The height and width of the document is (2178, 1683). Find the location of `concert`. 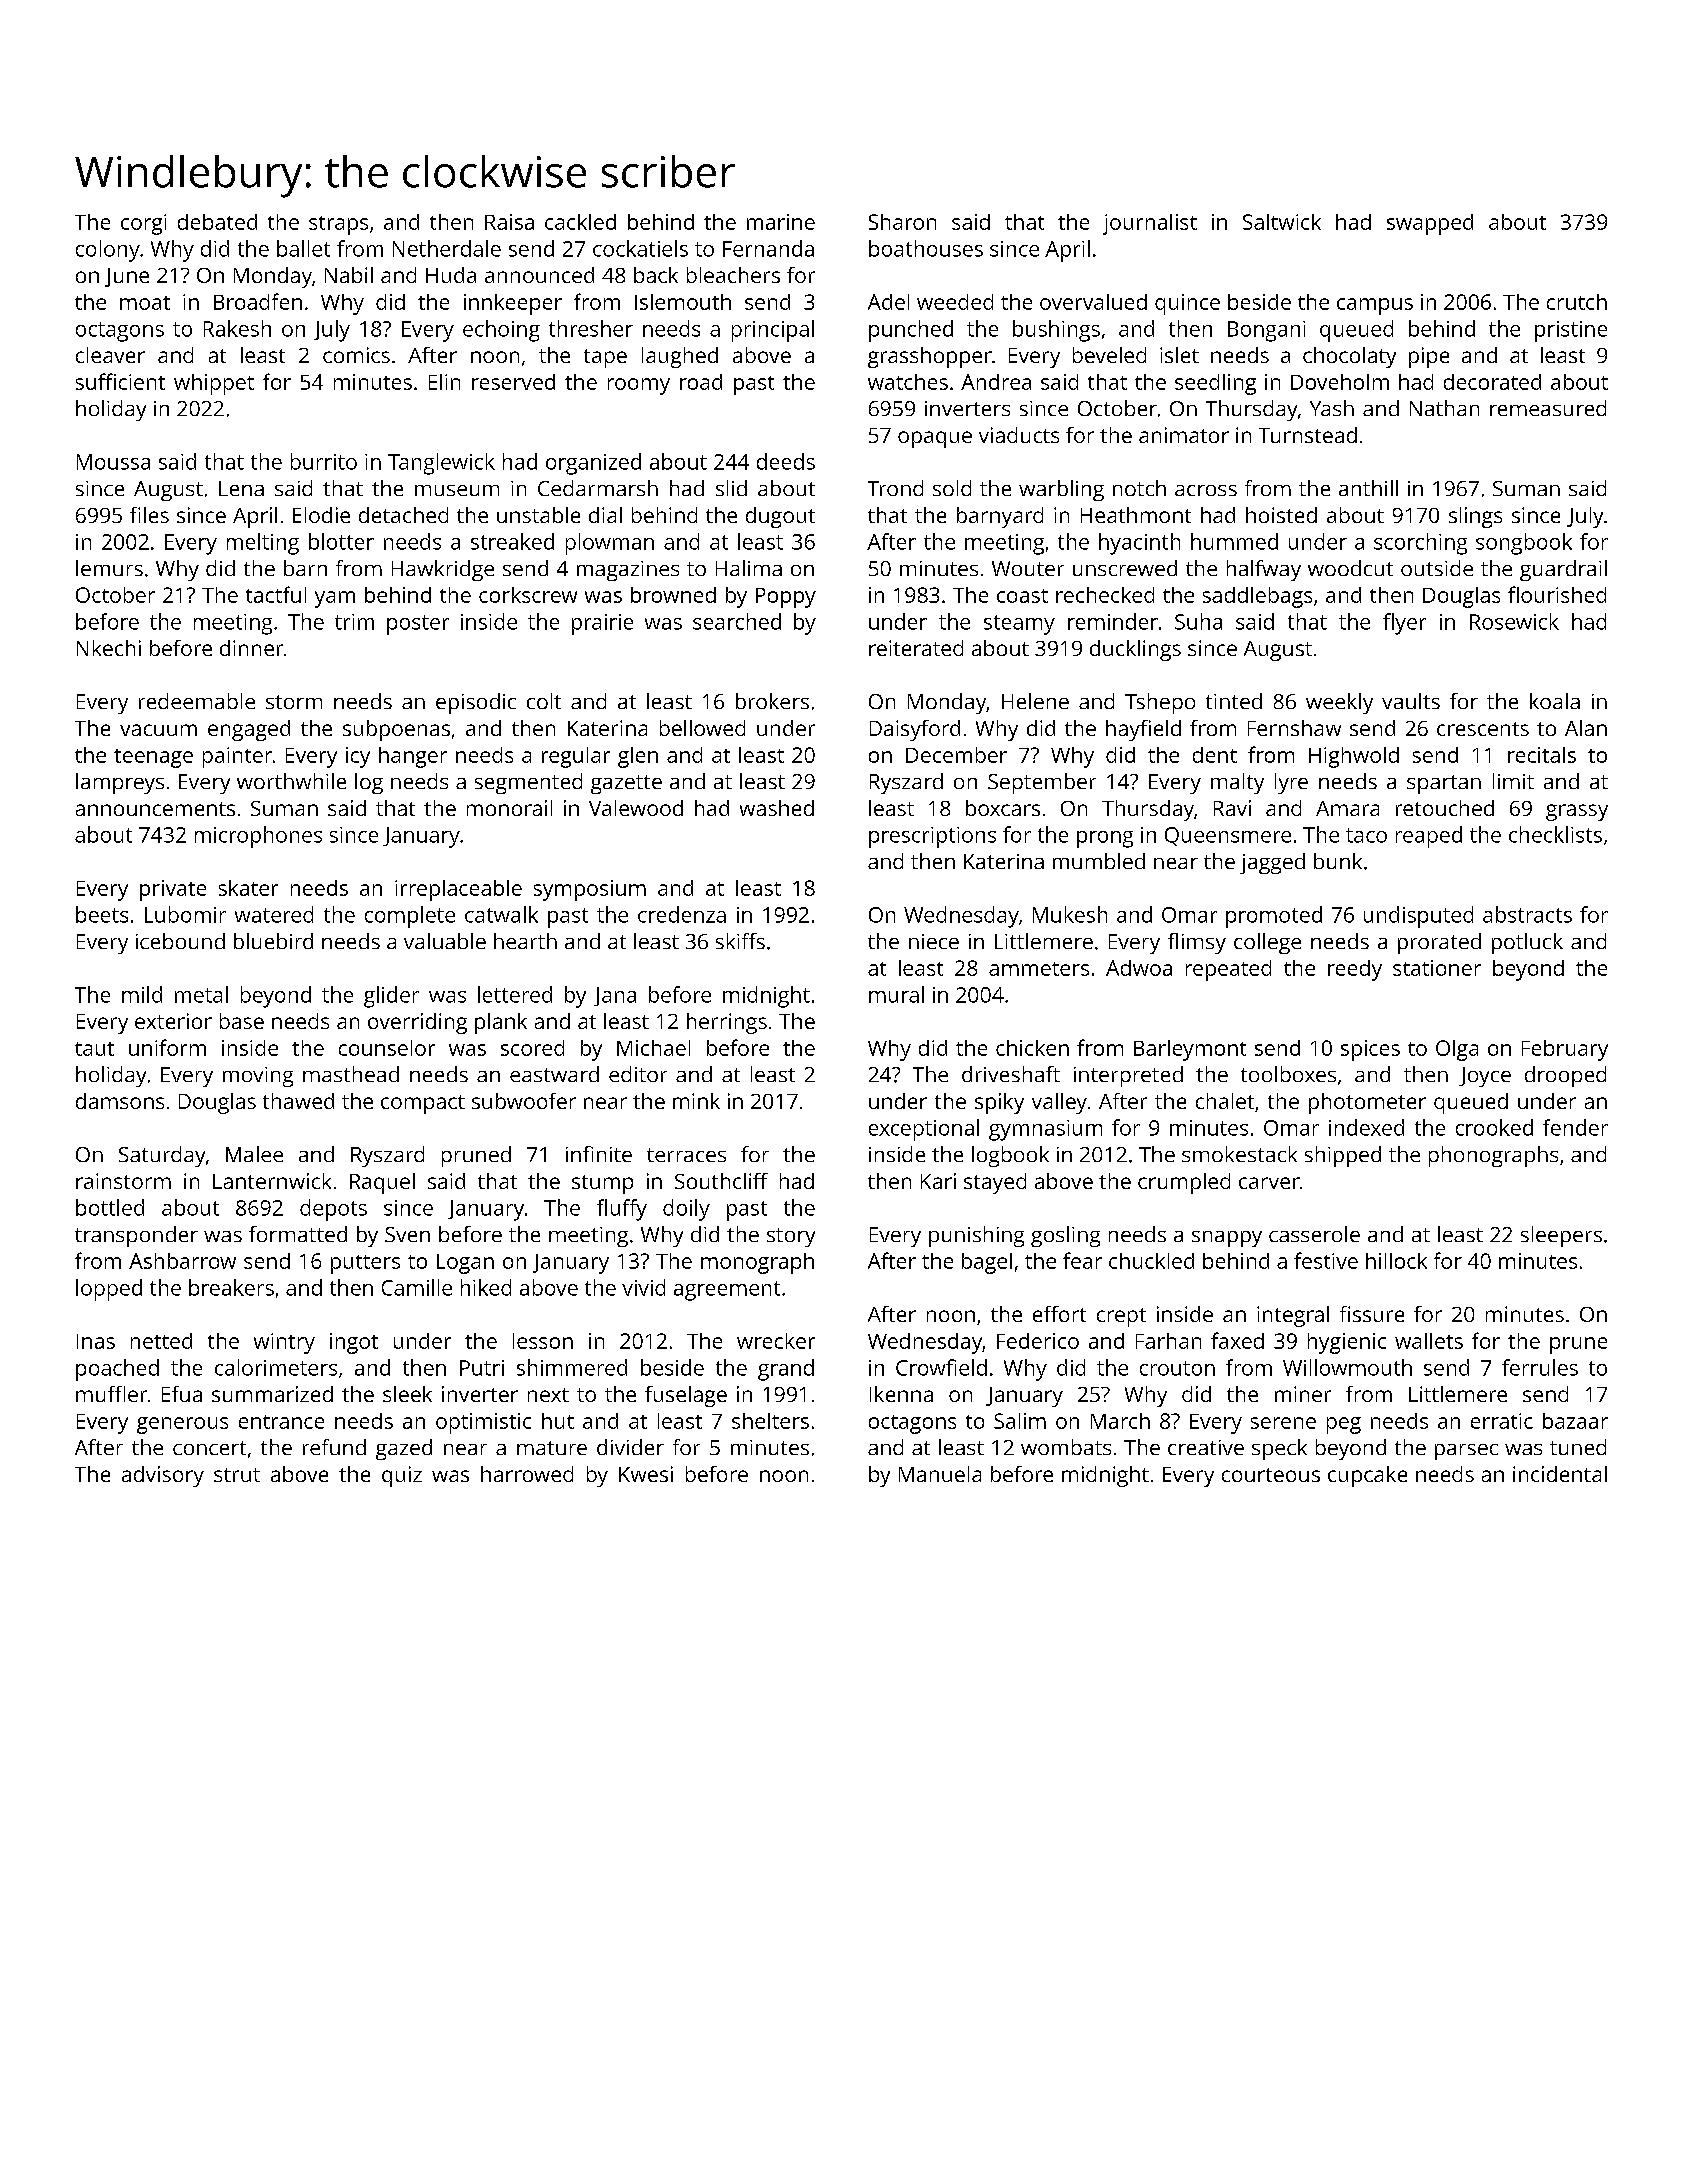

concert is located at coordinates (209, 1448).
